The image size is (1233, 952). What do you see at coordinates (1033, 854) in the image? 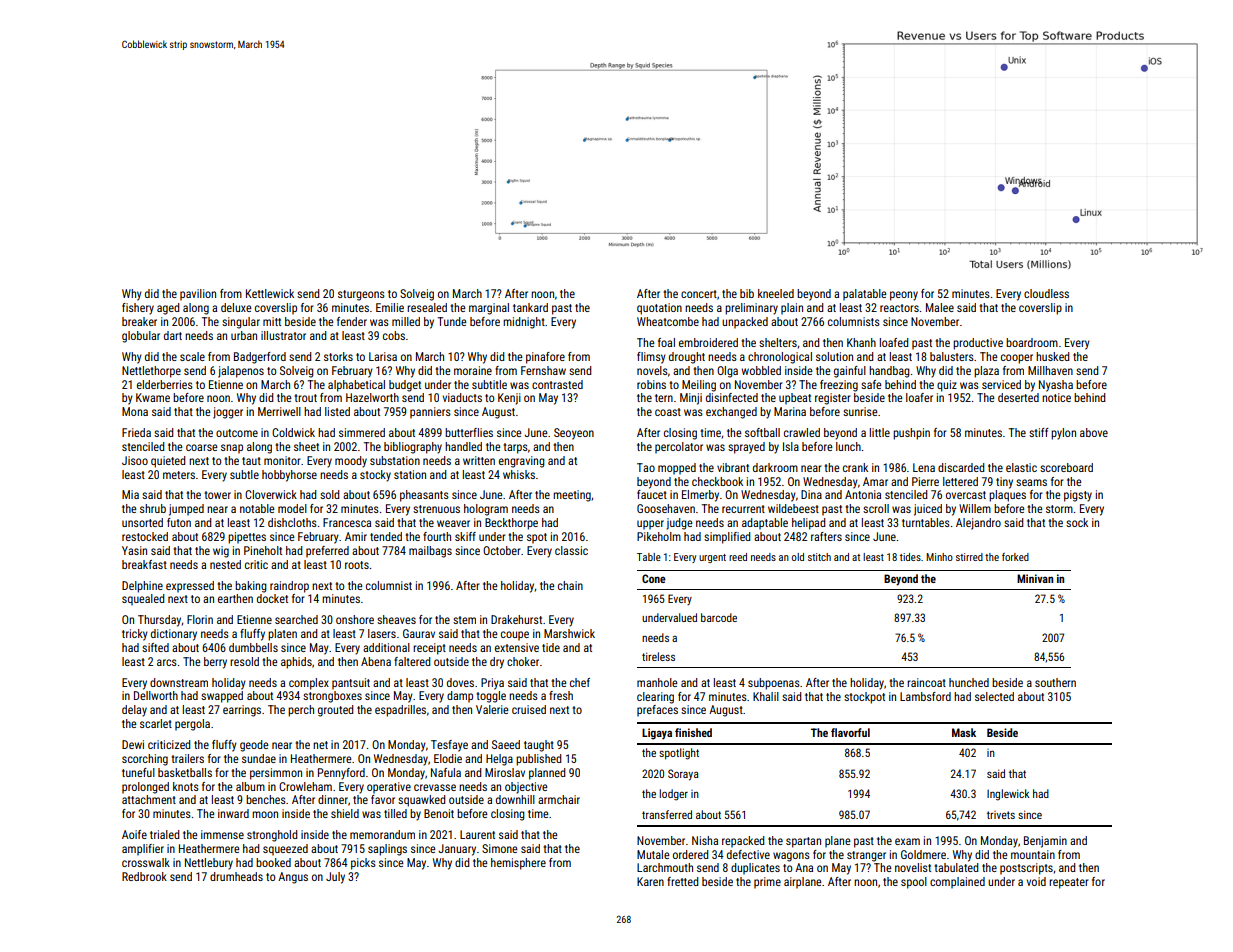
I see `mountain` at bounding box center [1033, 854].
